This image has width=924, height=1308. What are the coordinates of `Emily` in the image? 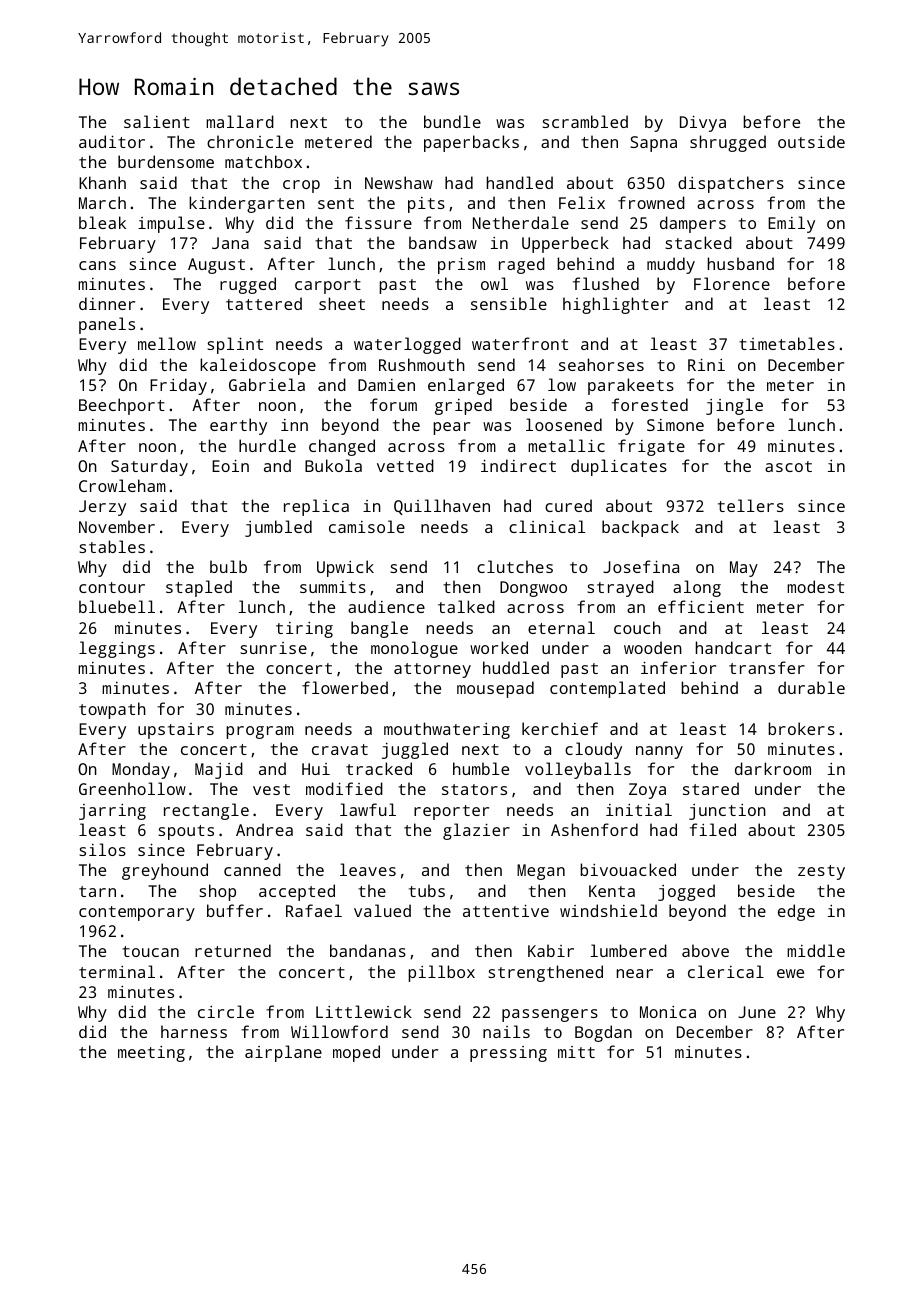 It's located at (791, 224).
